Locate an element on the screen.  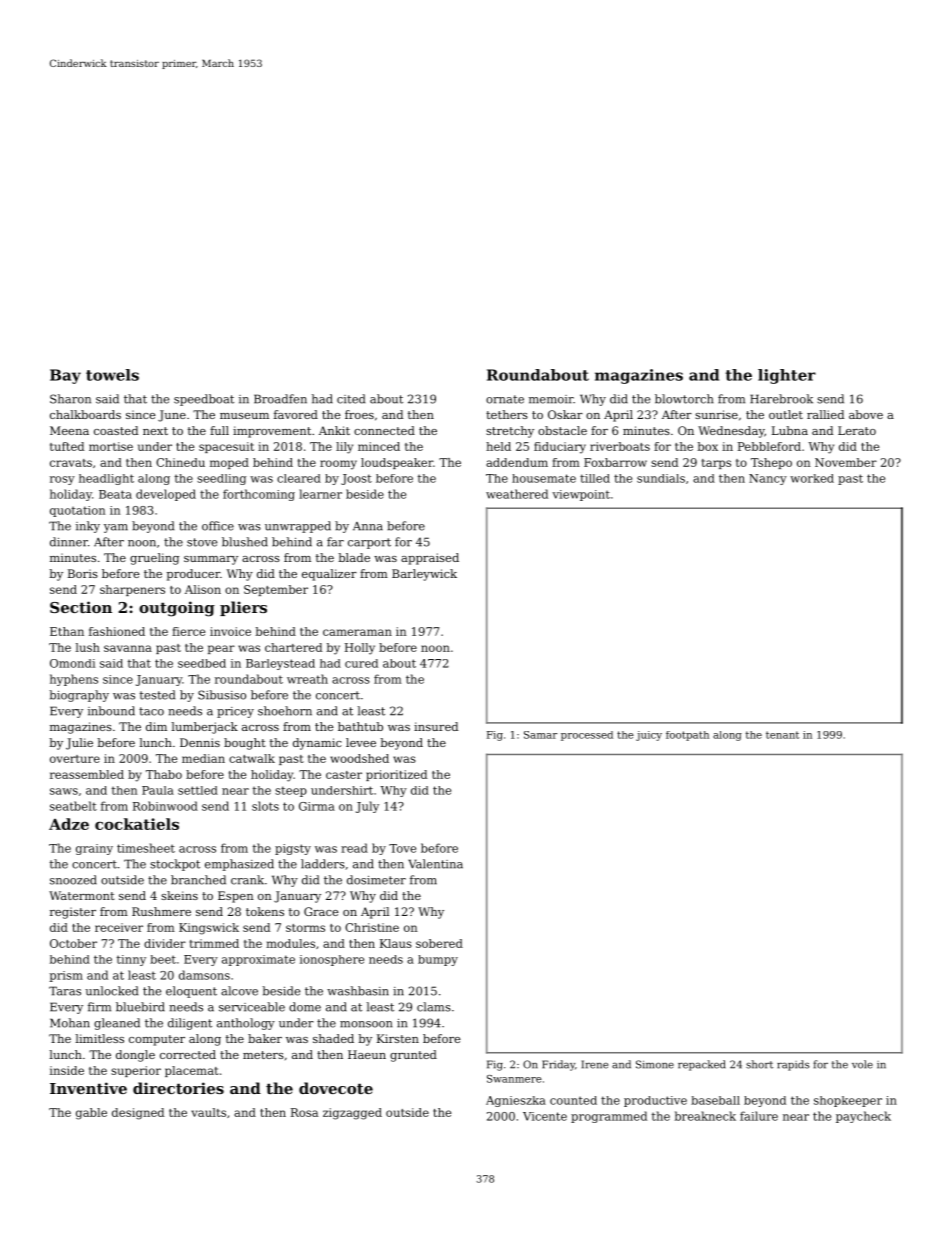
breakneck is located at coordinates (705, 1116).
